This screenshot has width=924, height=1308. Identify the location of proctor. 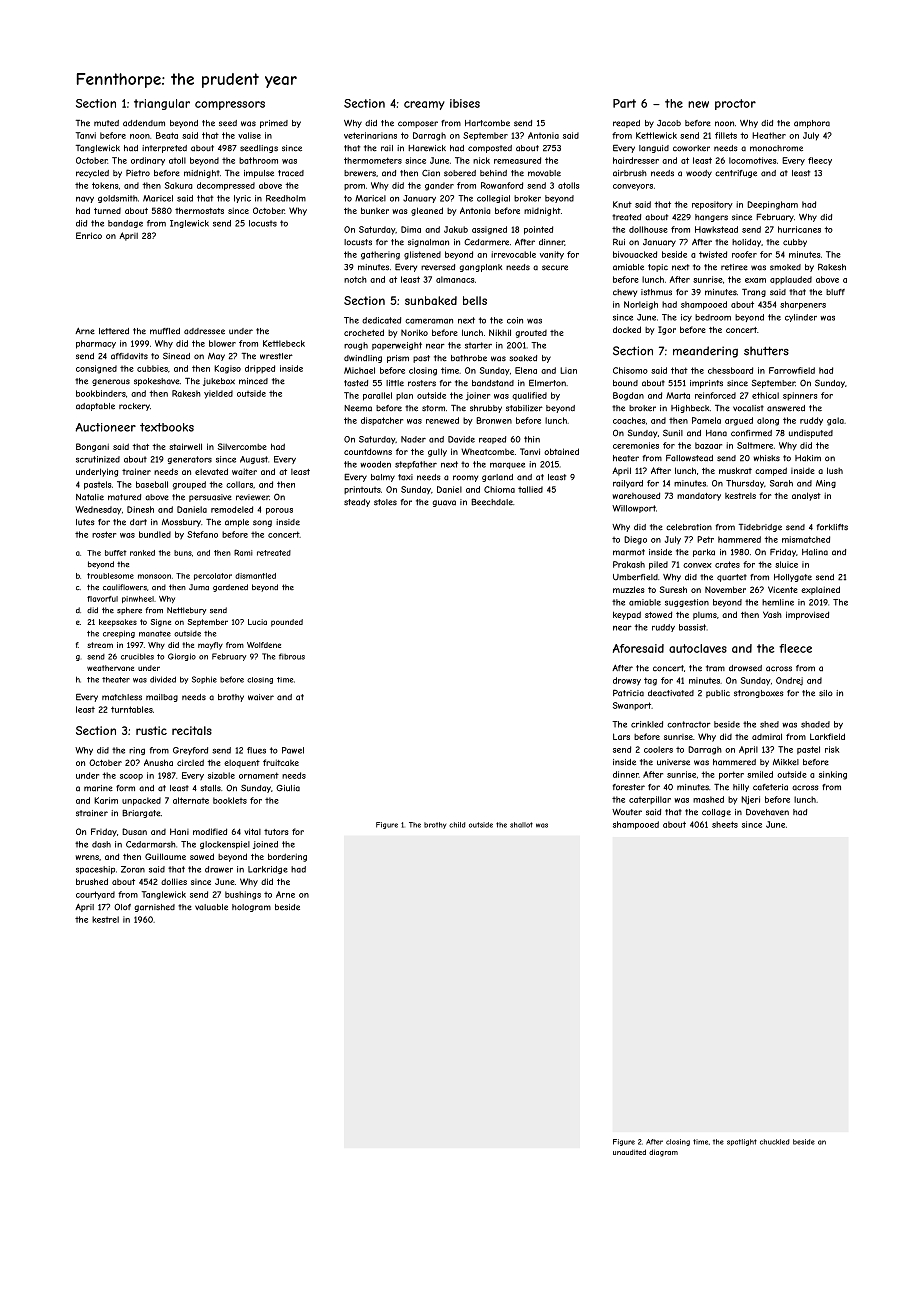
(735, 104).
